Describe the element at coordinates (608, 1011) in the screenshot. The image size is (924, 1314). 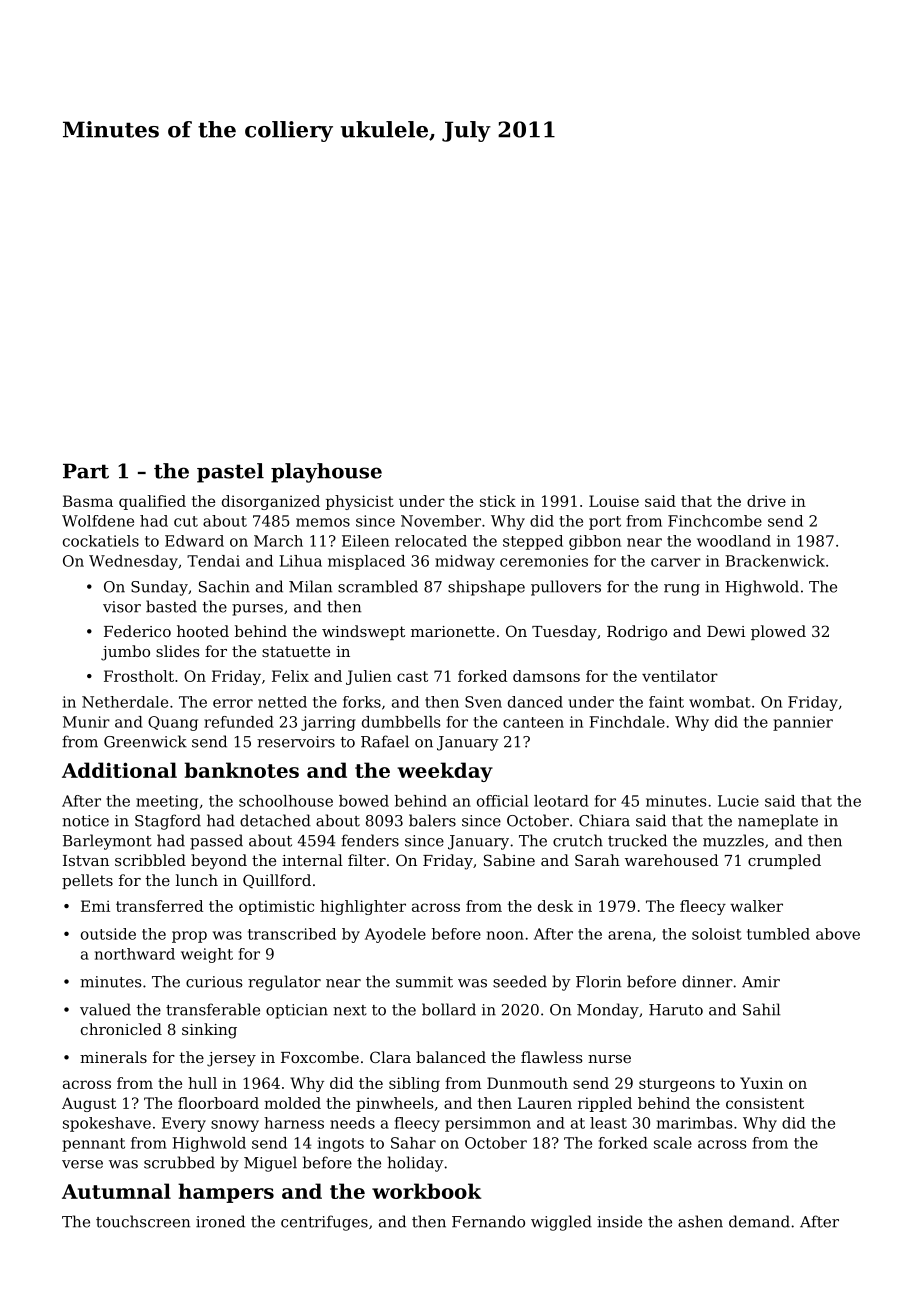
I see `Monday` at that location.
